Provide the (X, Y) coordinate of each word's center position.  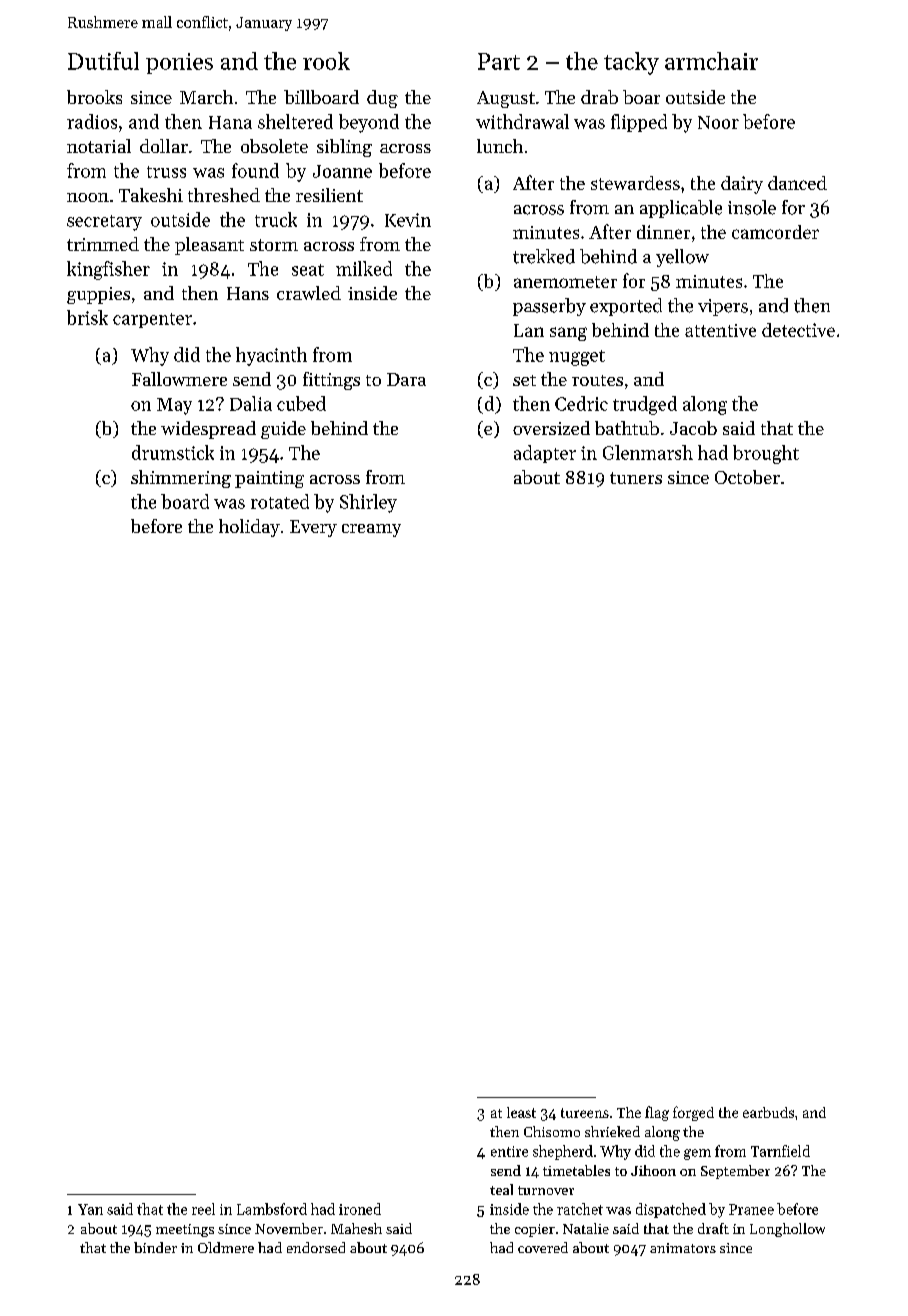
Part (499, 61)
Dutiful (103, 61)
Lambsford (272, 1209)
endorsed (316, 1247)
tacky (631, 63)
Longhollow (787, 1230)
